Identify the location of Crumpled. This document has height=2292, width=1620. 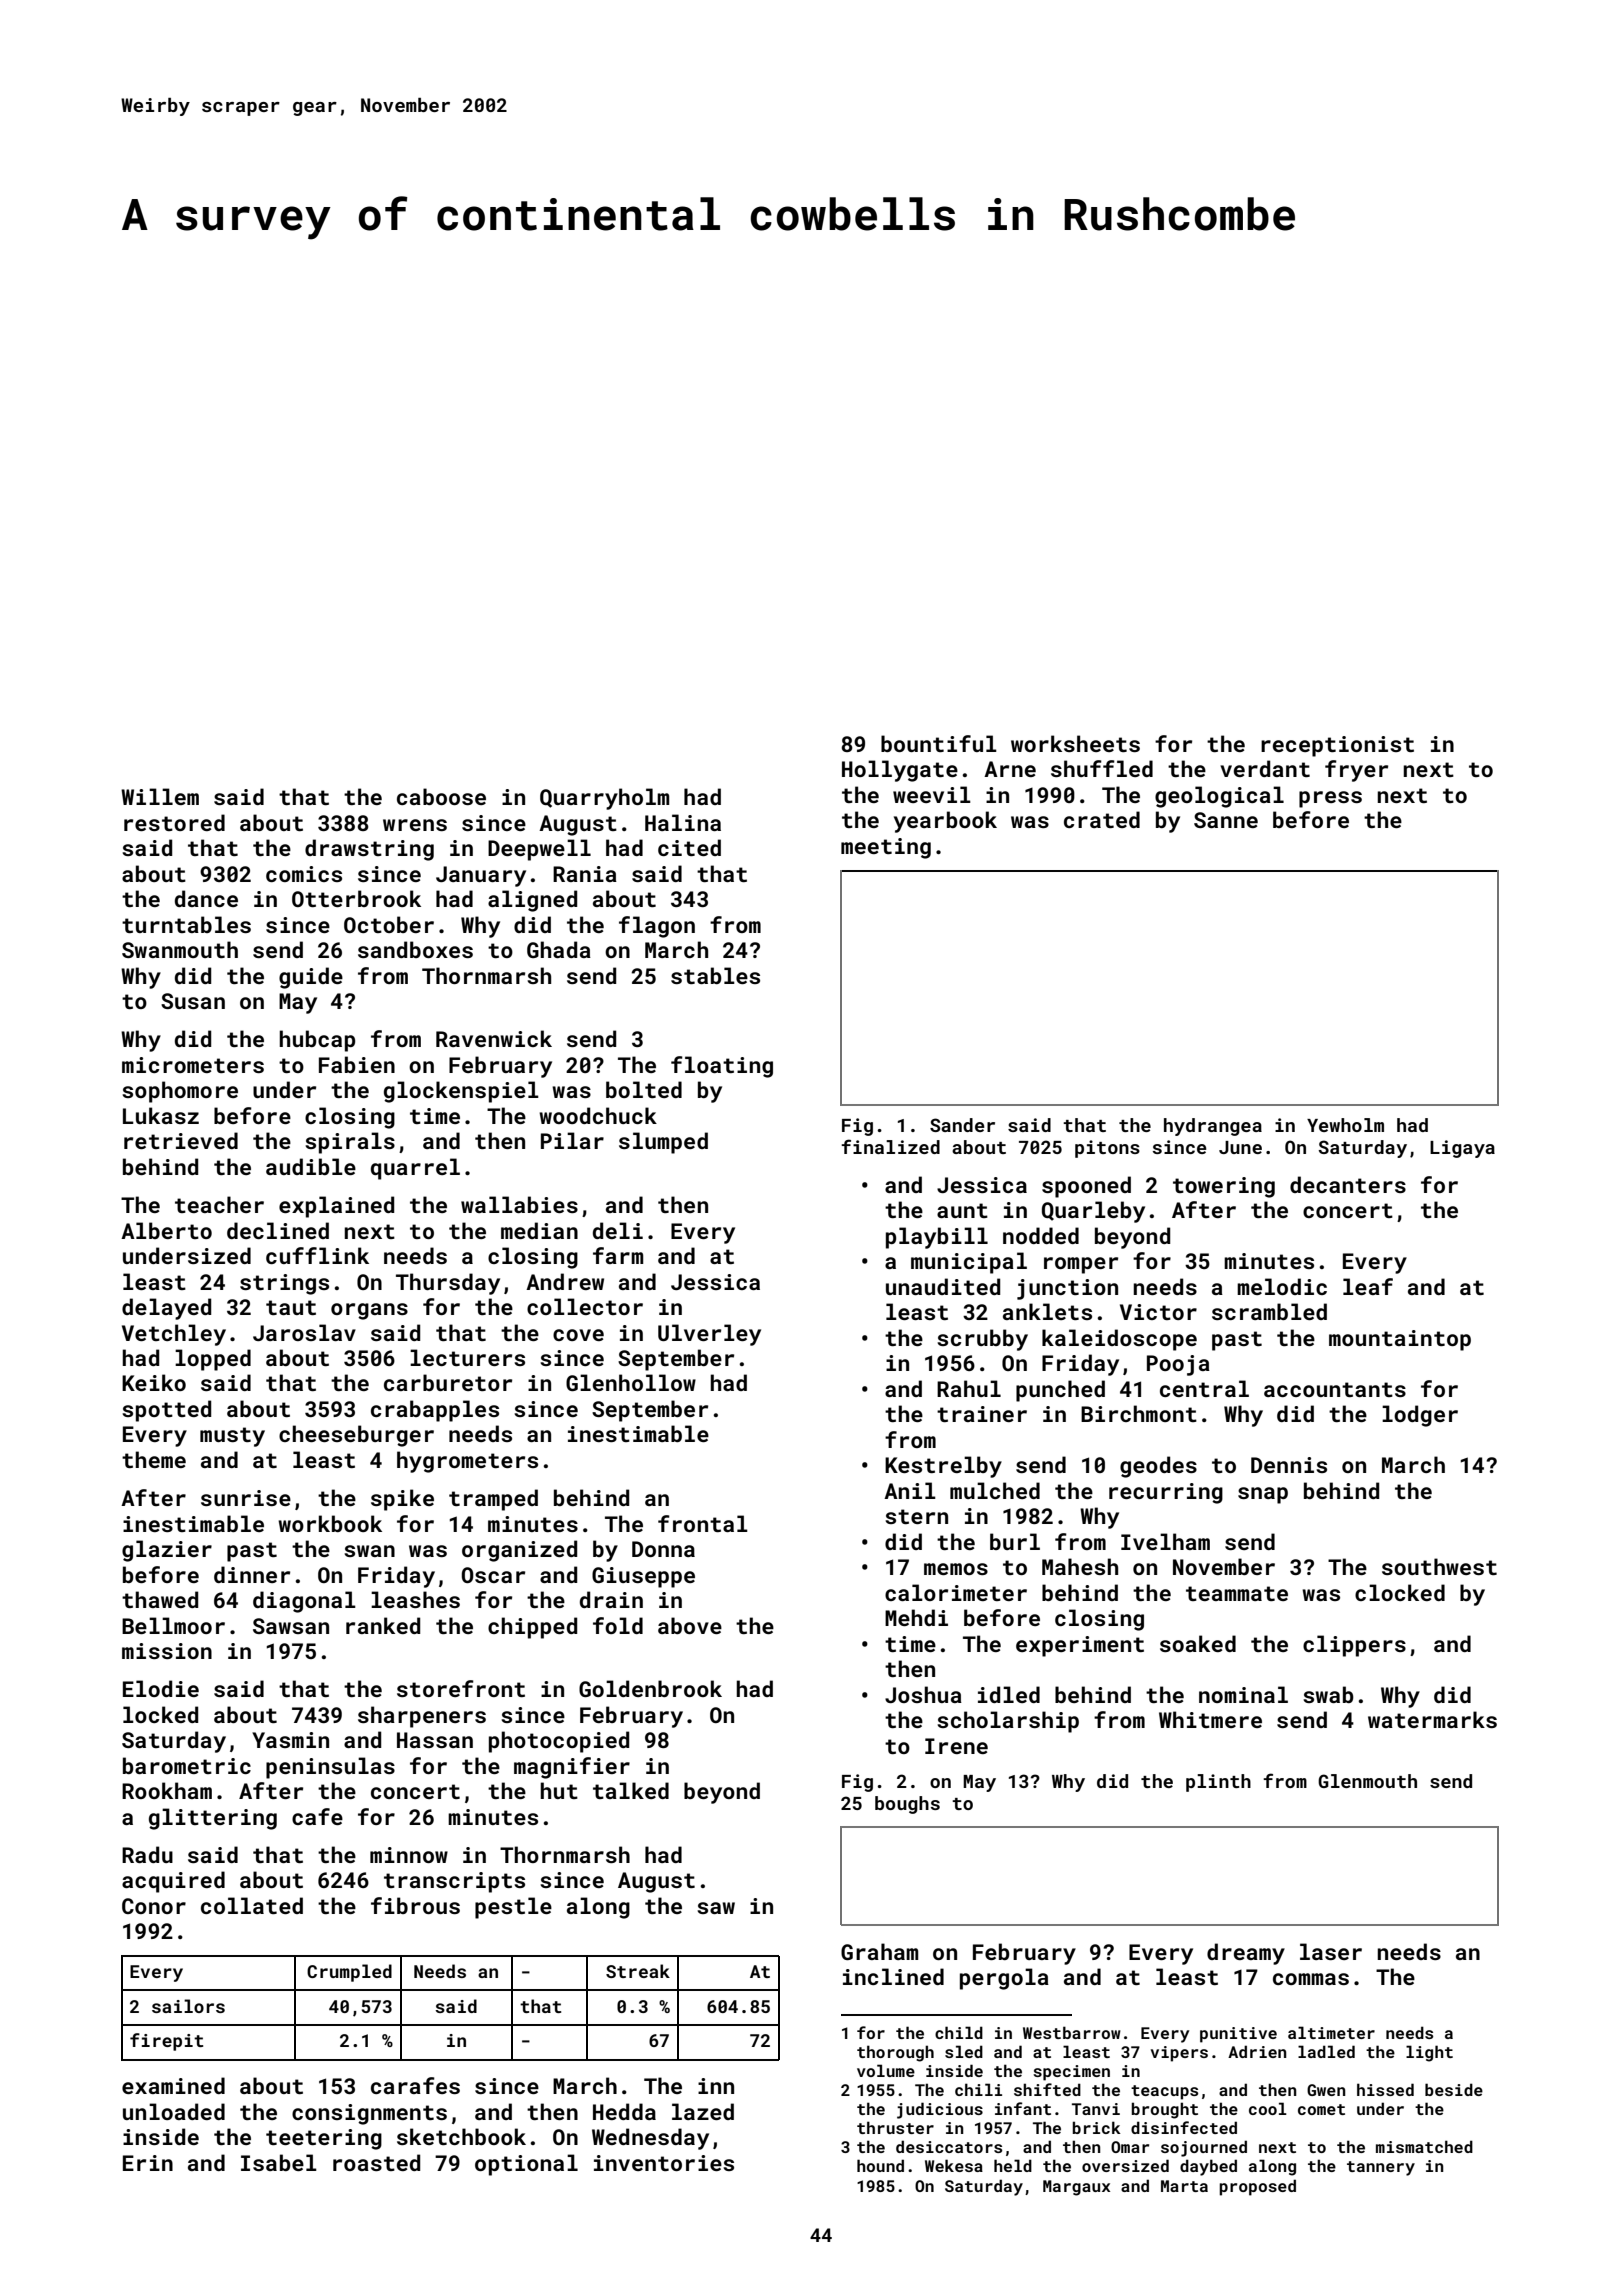
(349, 1973).
